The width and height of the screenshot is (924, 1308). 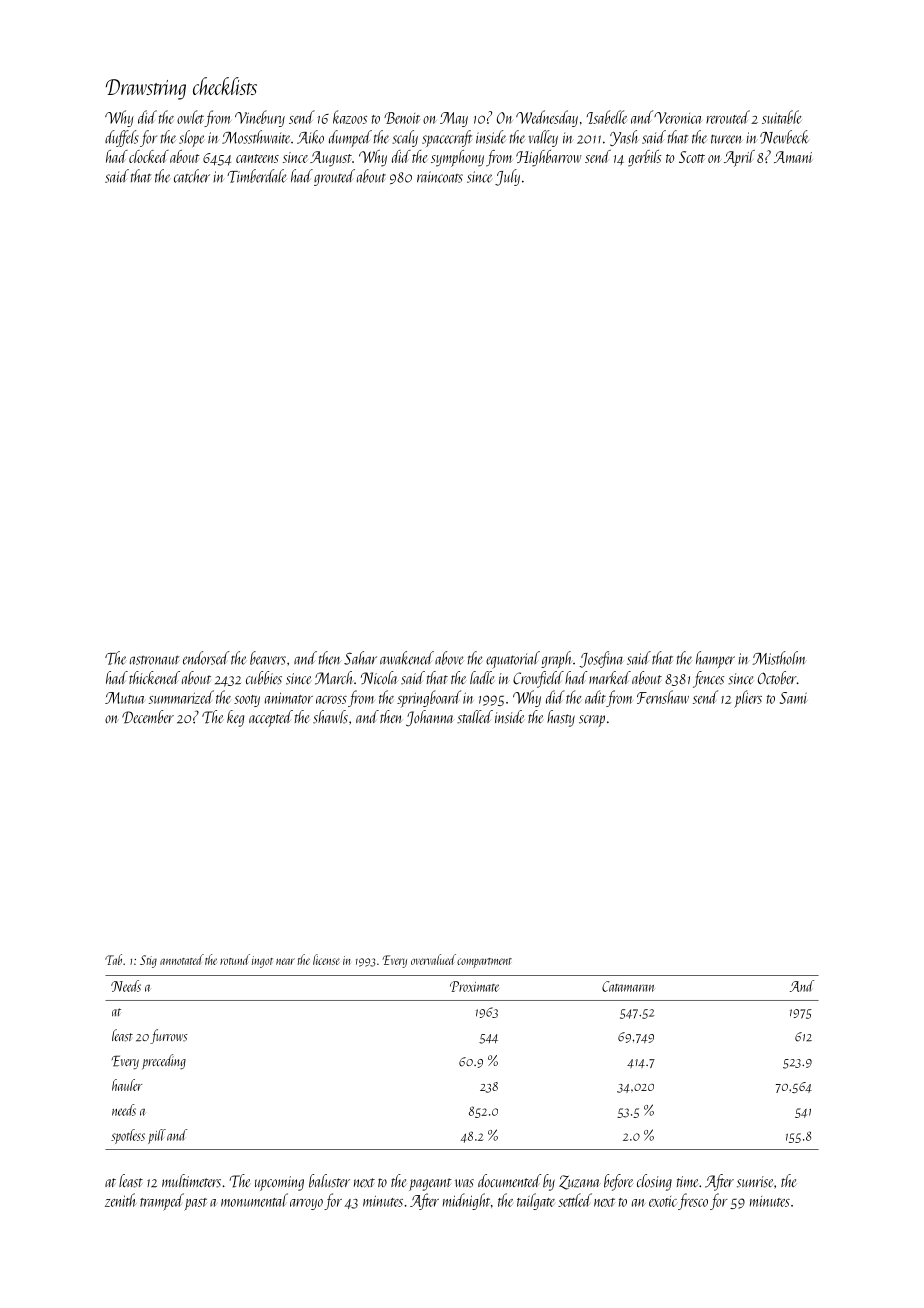 I want to click on documented, so click(x=510, y=1180).
